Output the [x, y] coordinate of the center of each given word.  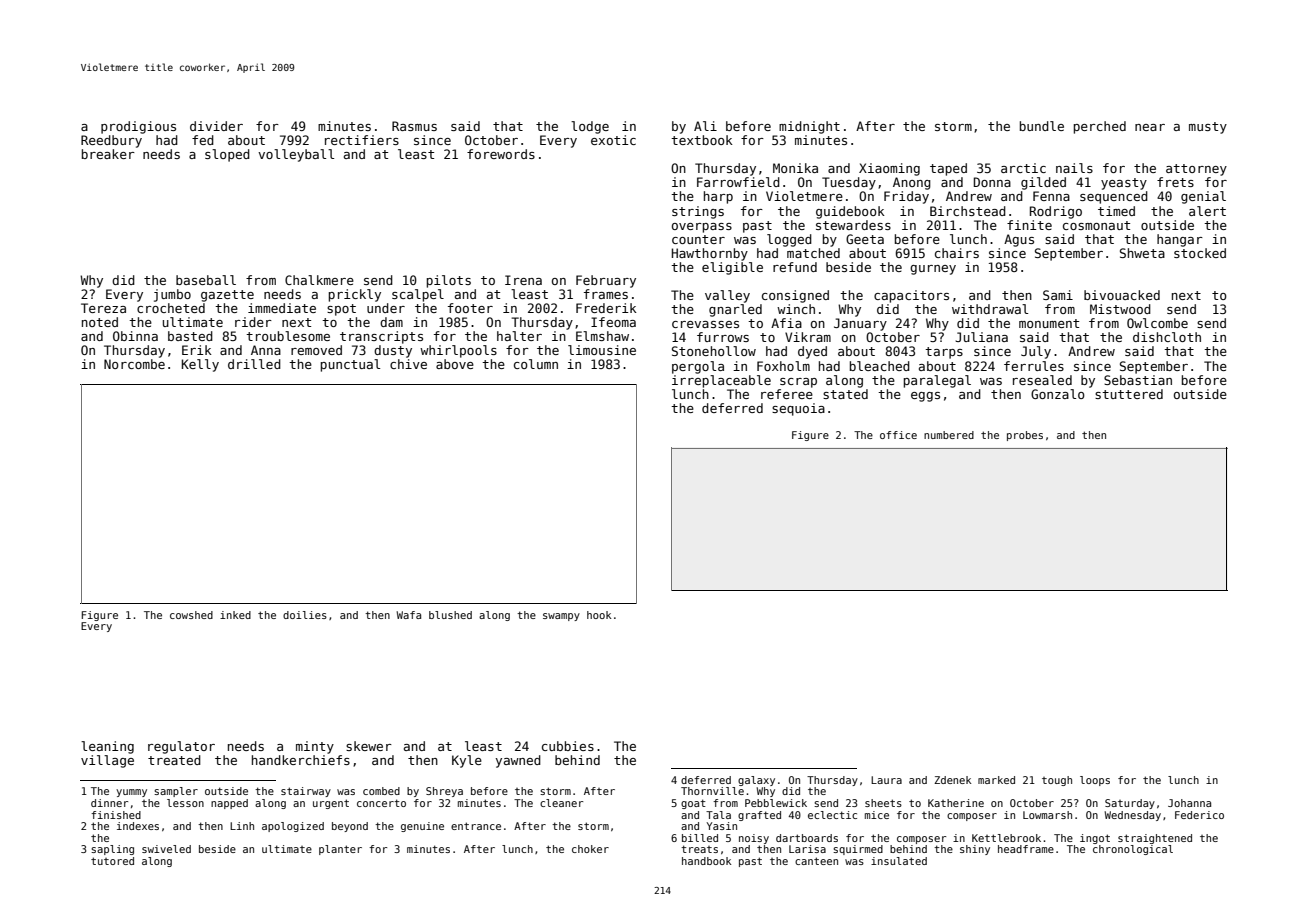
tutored [112, 861]
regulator [181, 747]
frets [1175, 182]
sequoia [798, 409]
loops [1095, 781]
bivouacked [1122, 295]
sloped [227, 155]
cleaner [561, 803]
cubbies [568, 746]
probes [1025, 436]
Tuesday [849, 183]
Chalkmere [319, 280]
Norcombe [134, 364]
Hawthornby [710, 254]
